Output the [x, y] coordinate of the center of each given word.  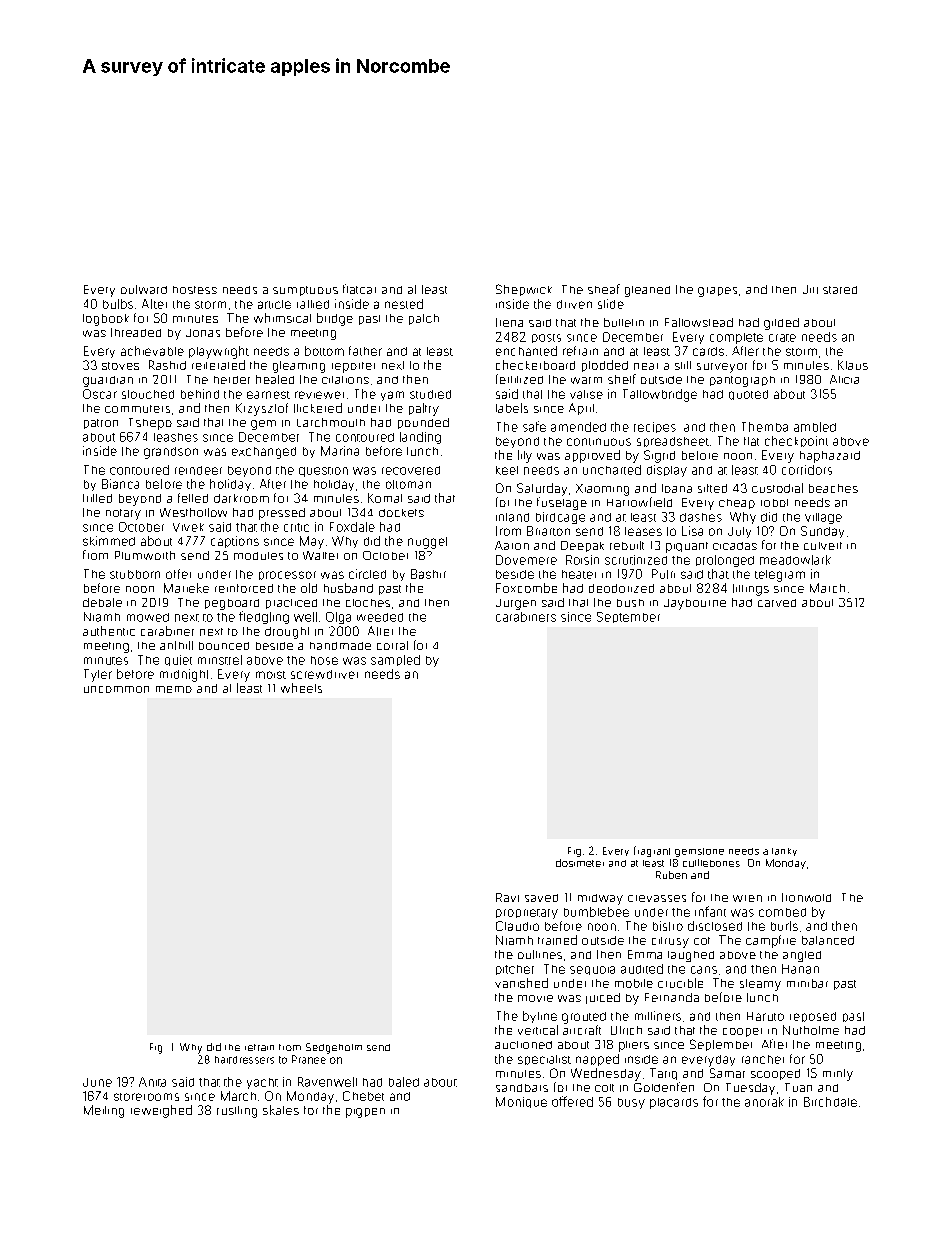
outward [144, 289]
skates [281, 1110]
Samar [727, 1073]
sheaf [604, 289]
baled [404, 1082]
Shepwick [524, 290]
